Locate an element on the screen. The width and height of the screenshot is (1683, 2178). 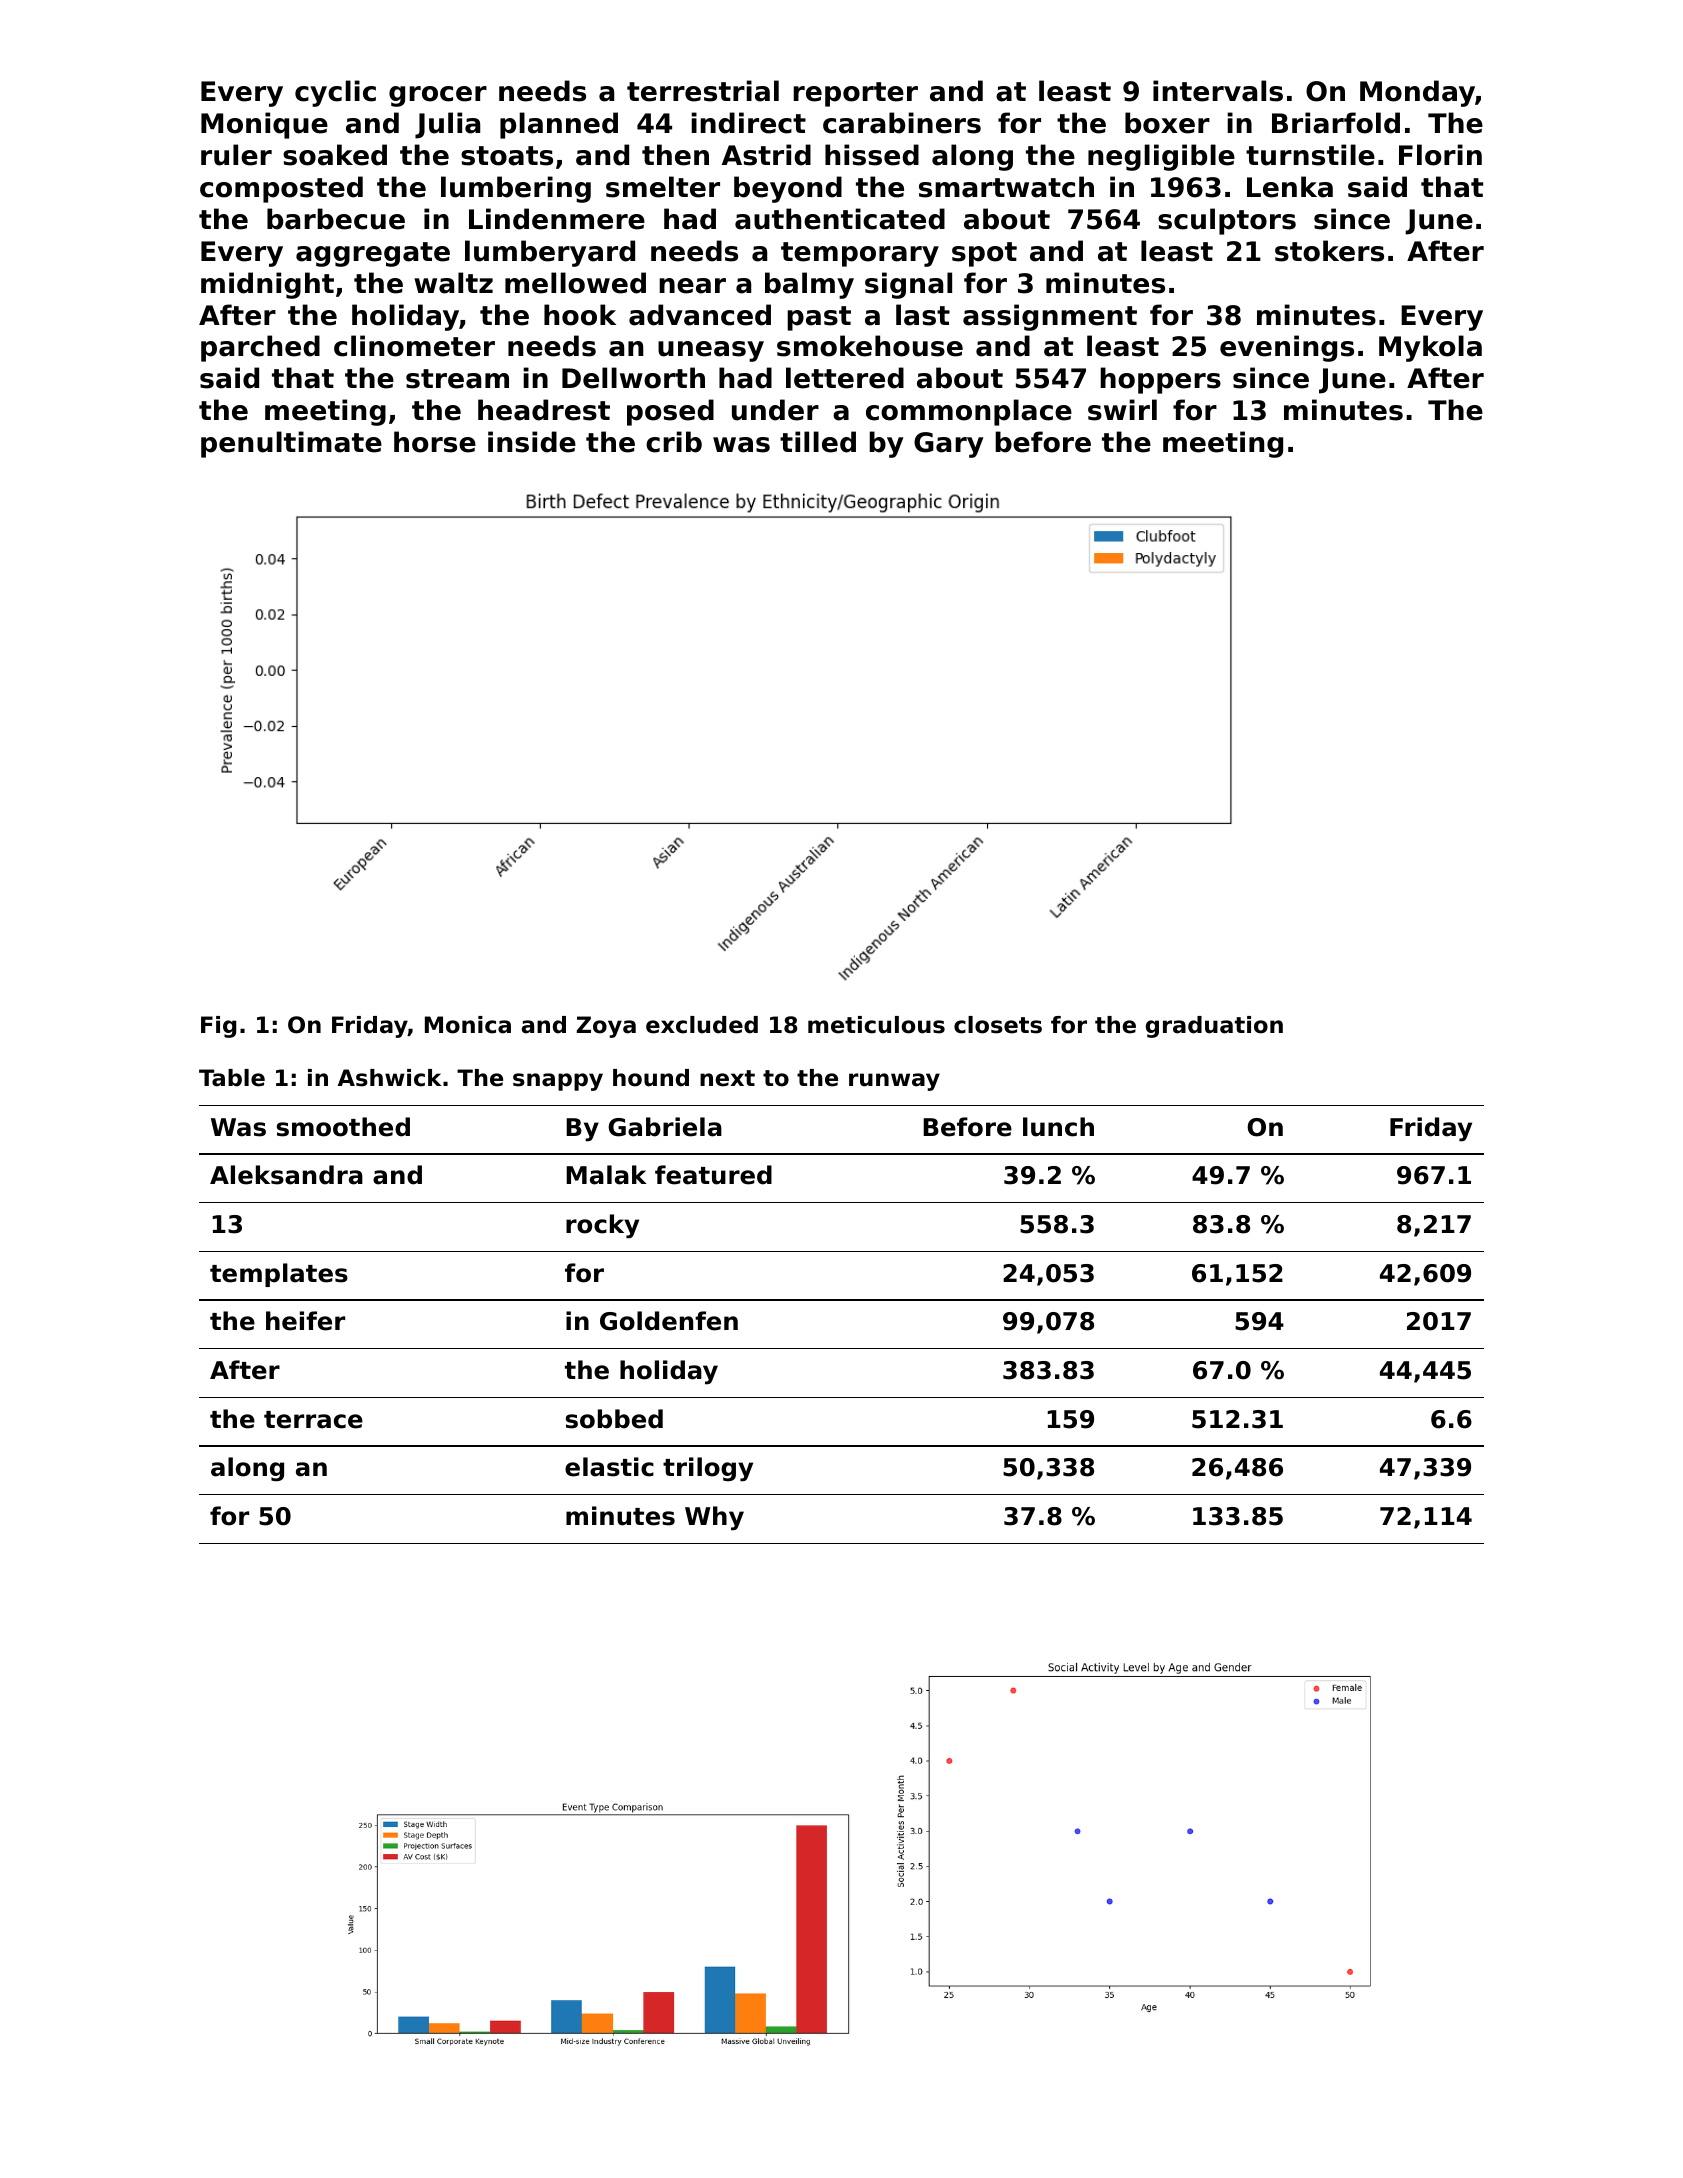
graduation is located at coordinates (1214, 1027).
